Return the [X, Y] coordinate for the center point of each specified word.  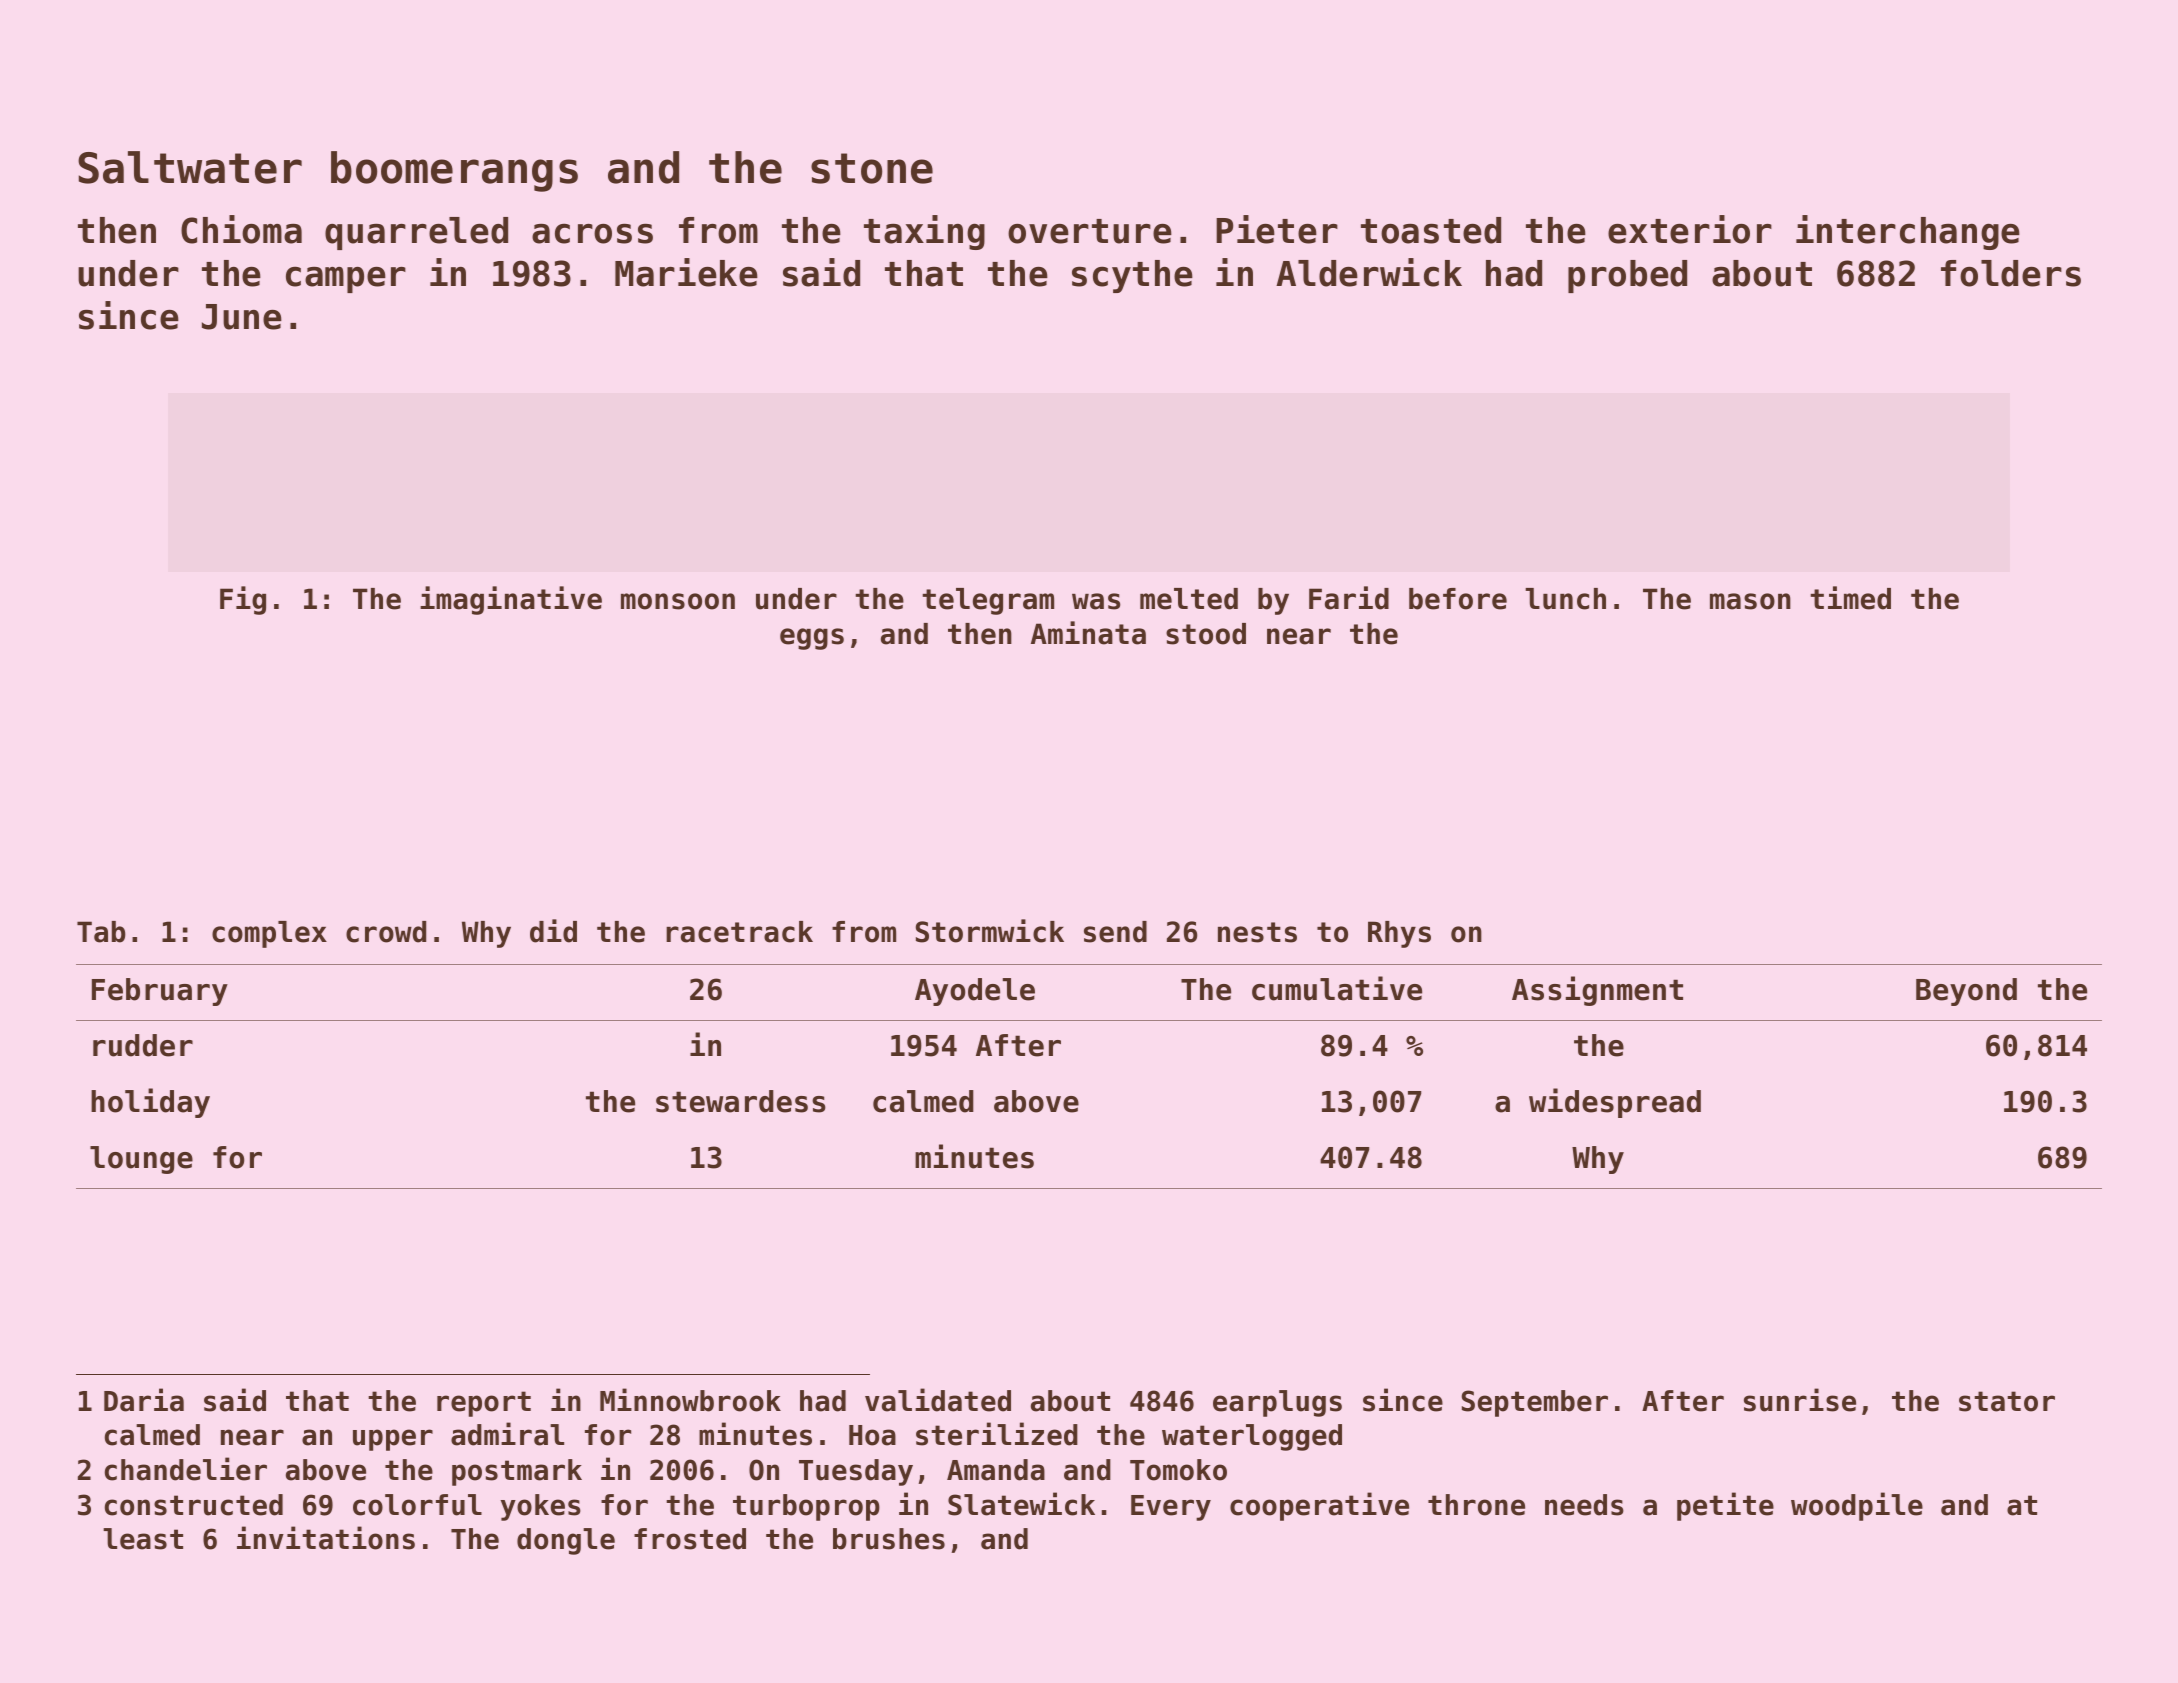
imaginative [511, 600]
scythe [1132, 276]
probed [1627, 276]
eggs [812, 639]
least [143, 1539]
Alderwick [1369, 272]
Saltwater [190, 167]
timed [1850, 598]
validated [938, 1400]
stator [2007, 1401]
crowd [386, 932]
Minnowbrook [690, 1400]
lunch [1565, 599]
